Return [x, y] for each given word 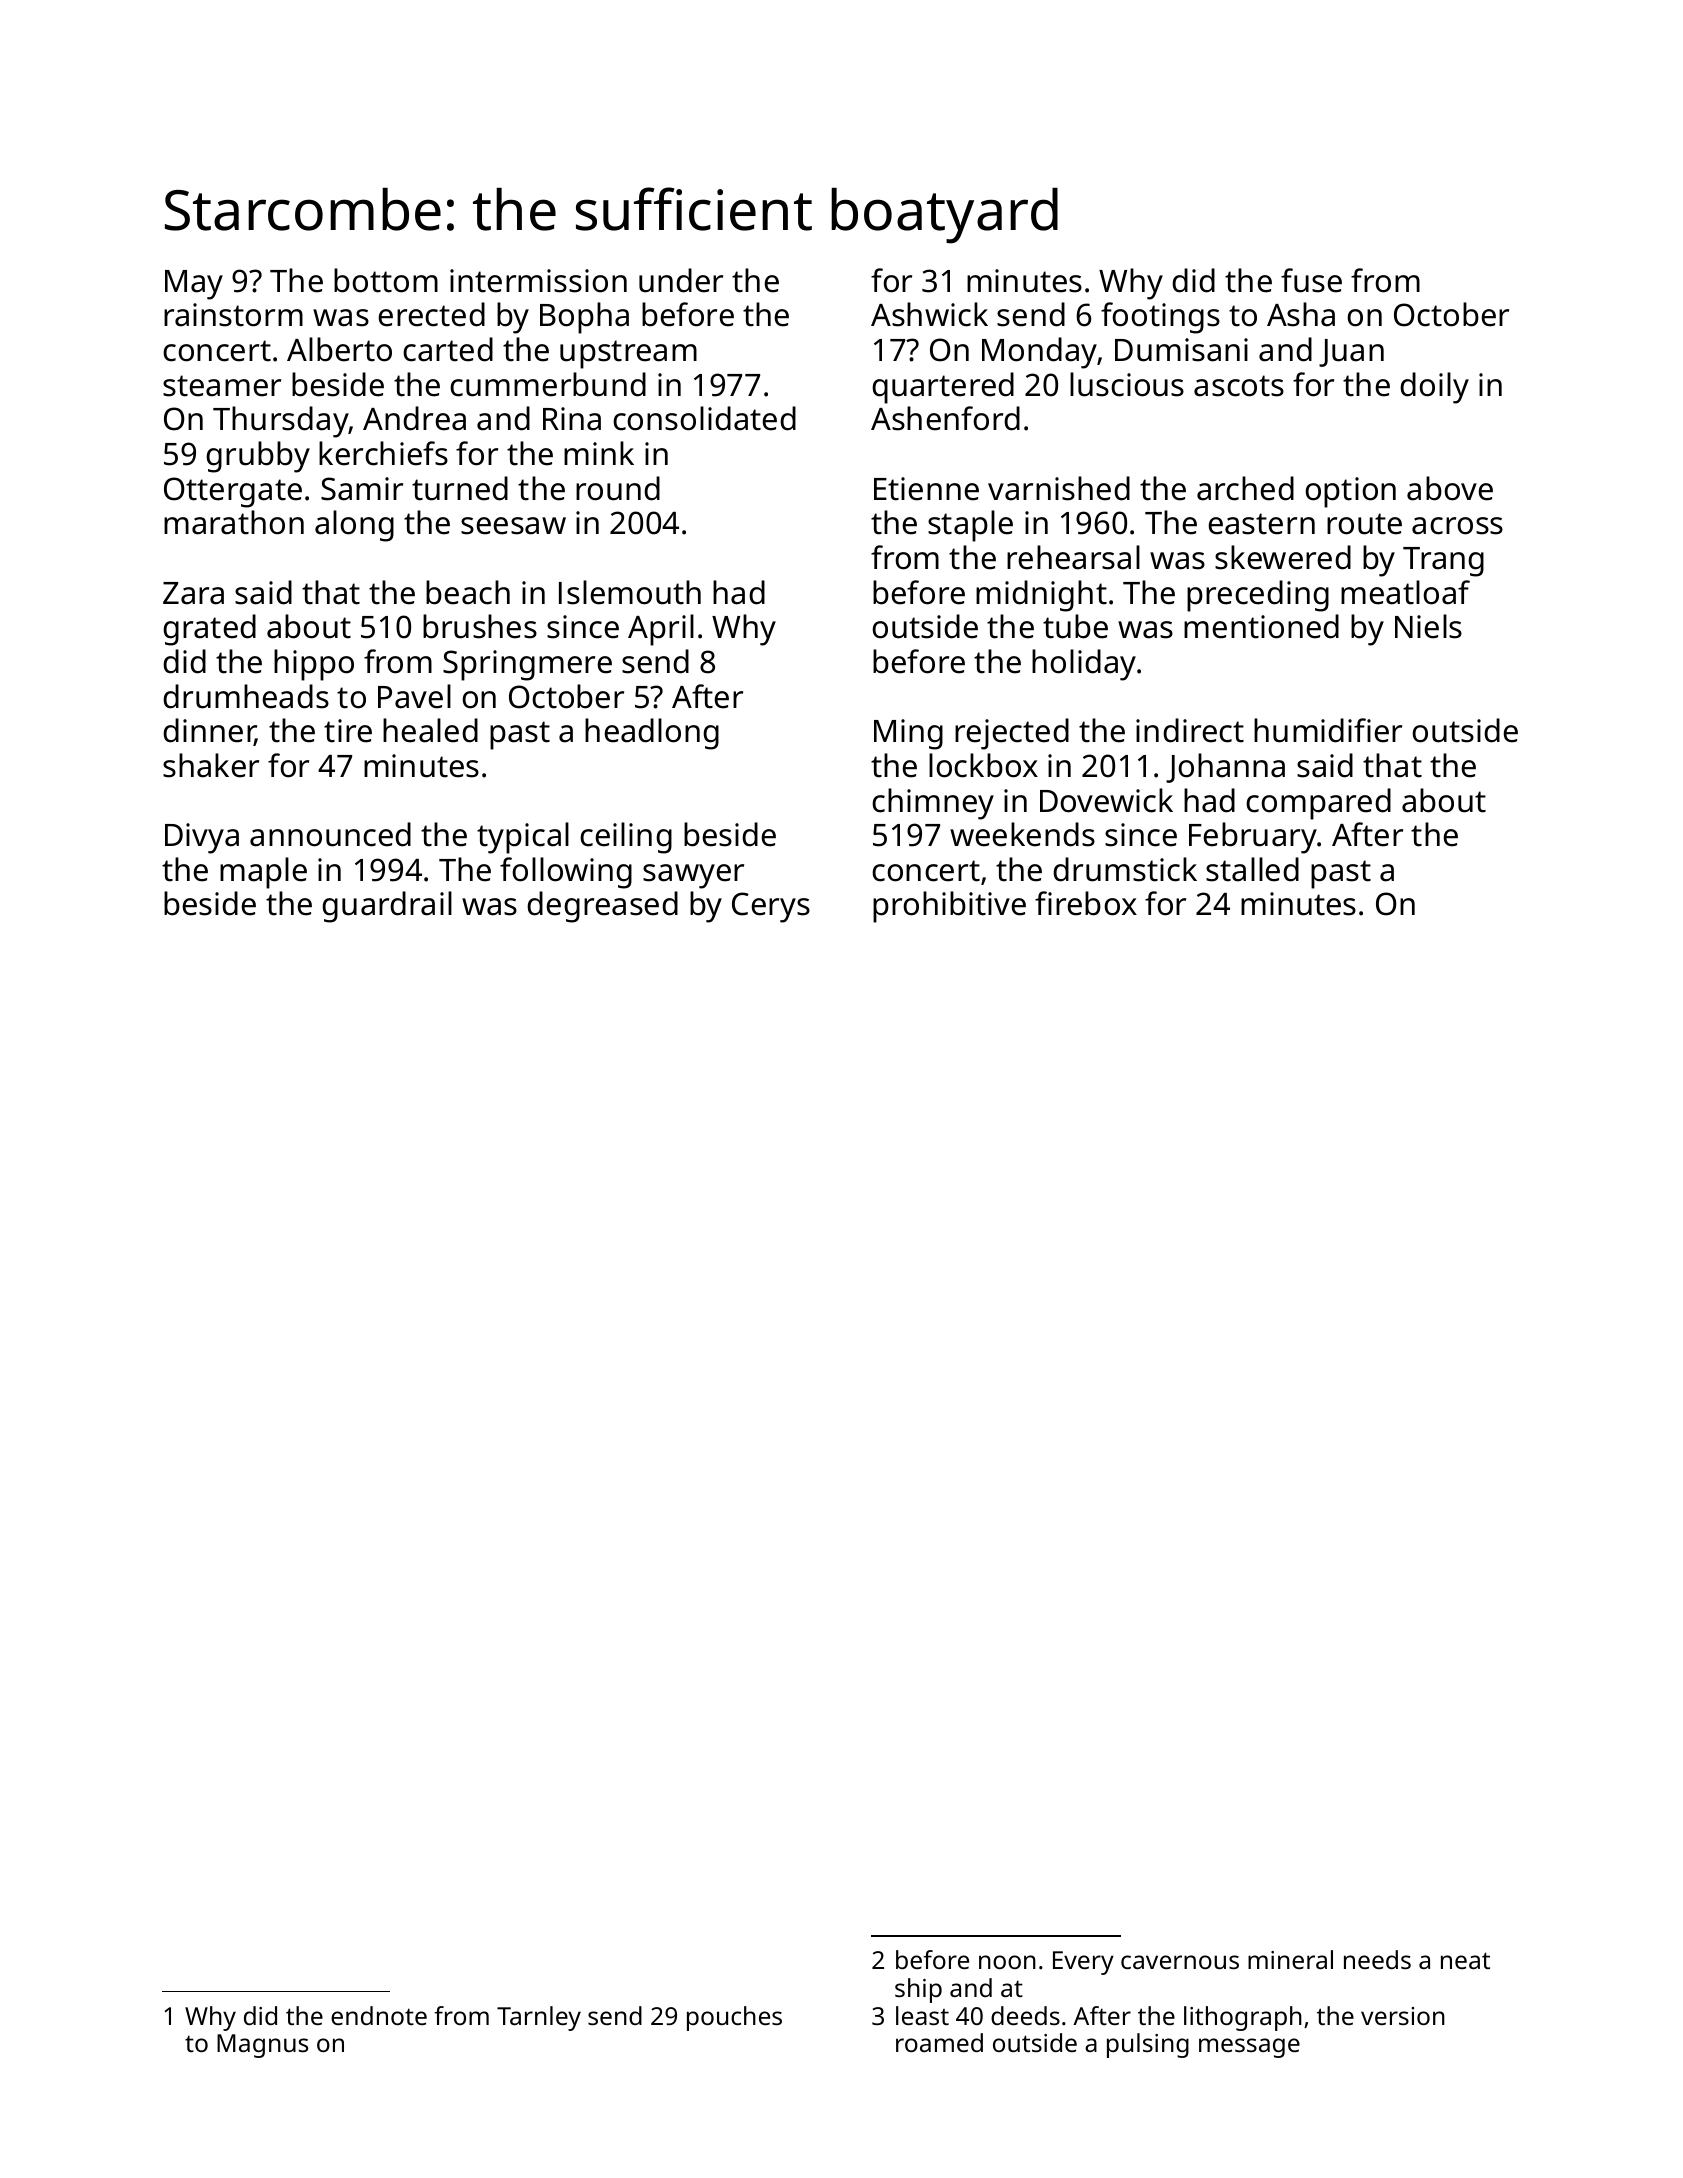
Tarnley [539, 2018]
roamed [939, 2042]
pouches [734, 2018]
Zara [193, 593]
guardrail [387, 907]
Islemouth [630, 592]
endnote [379, 2015]
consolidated [704, 418]
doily [1434, 388]
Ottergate [233, 492]
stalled [1252, 869]
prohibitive [949, 907]
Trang [1443, 562]
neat [1465, 1960]
